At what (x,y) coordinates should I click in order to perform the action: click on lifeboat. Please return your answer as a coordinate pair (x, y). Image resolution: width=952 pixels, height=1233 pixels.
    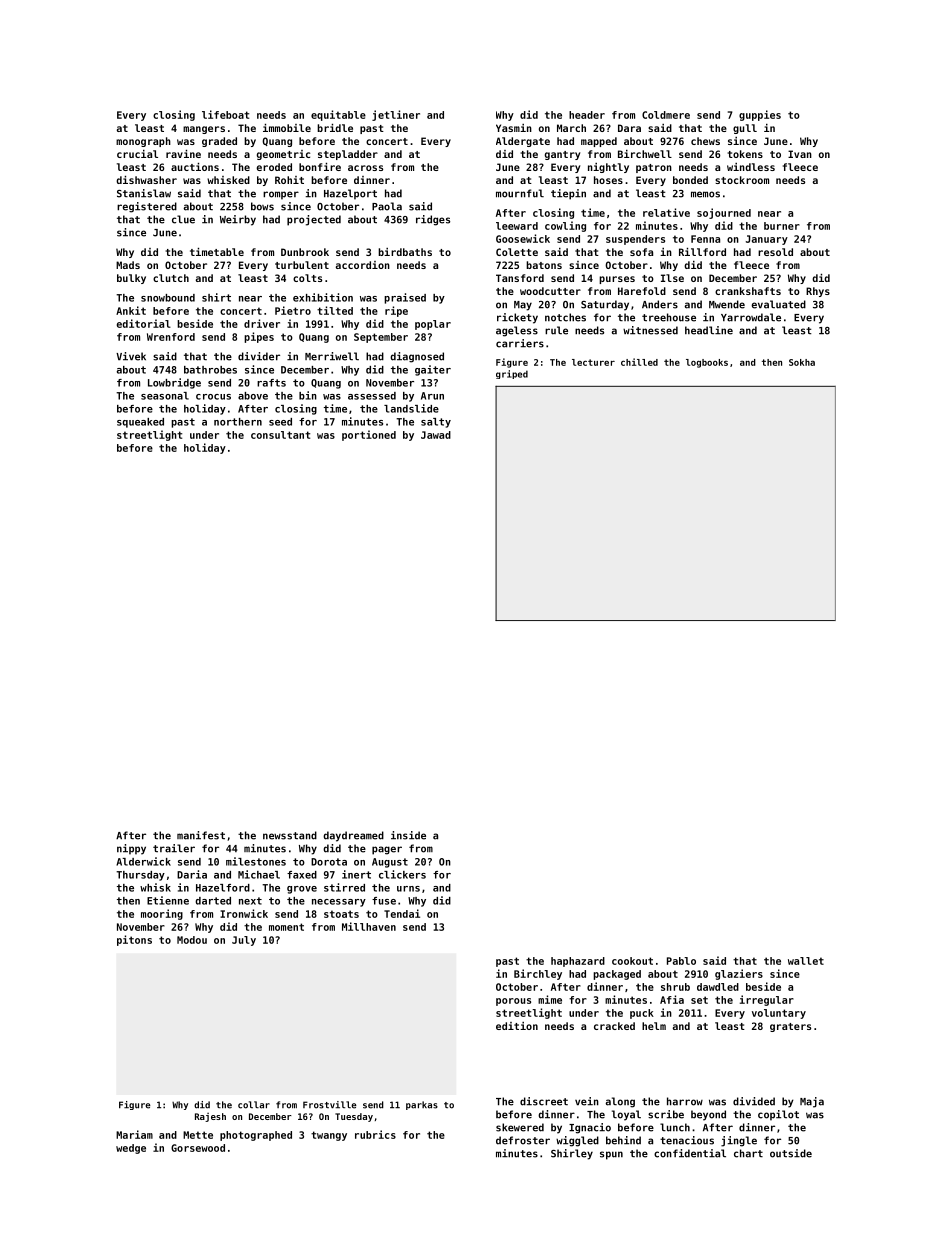
    Looking at the image, I should click on (225, 114).
